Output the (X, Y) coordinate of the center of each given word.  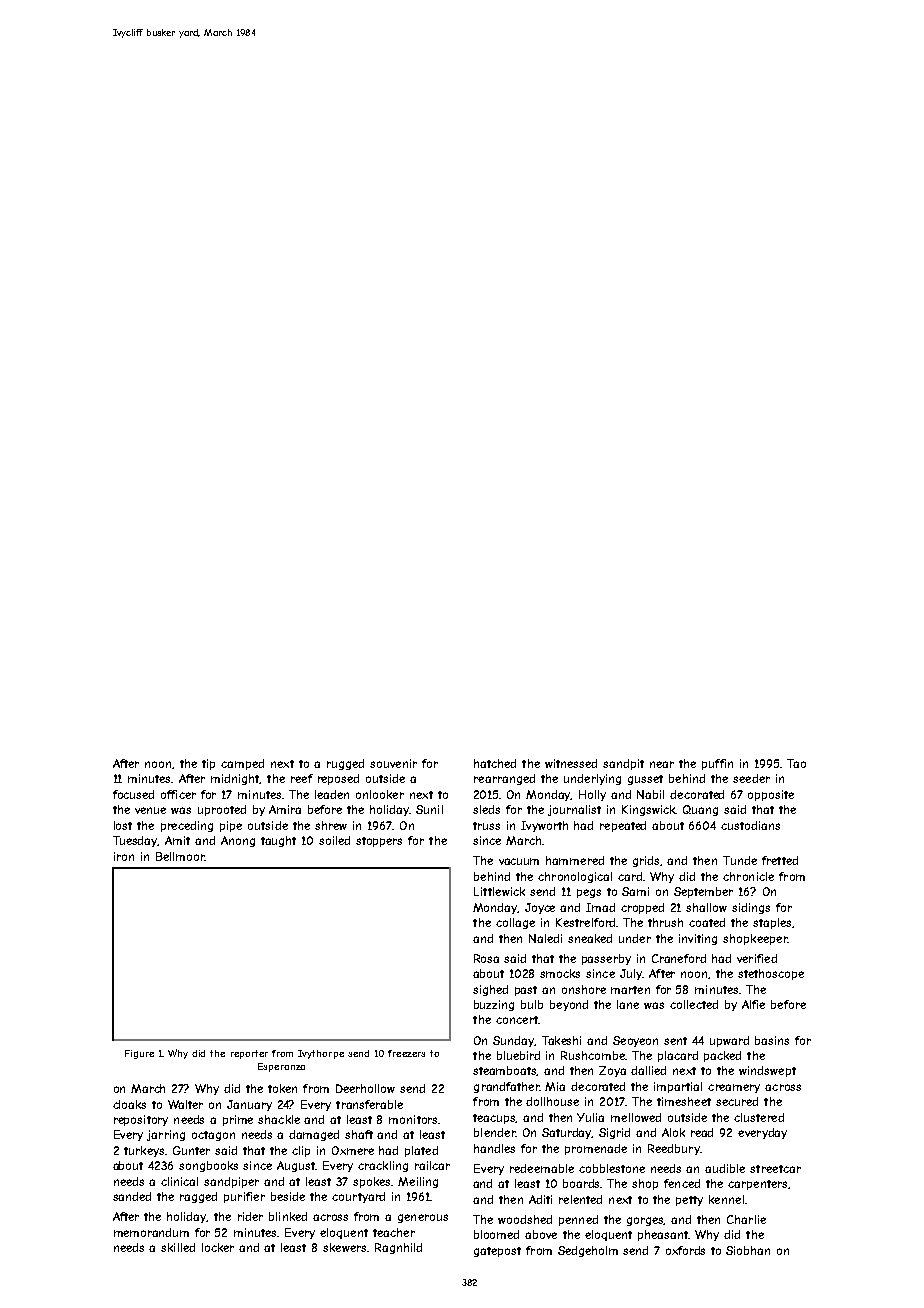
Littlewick (499, 891)
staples (772, 923)
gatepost (497, 1252)
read (702, 1132)
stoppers (379, 842)
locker (218, 1247)
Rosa (486, 958)
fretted (780, 860)
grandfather (507, 1087)
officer (178, 794)
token (282, 1088)
